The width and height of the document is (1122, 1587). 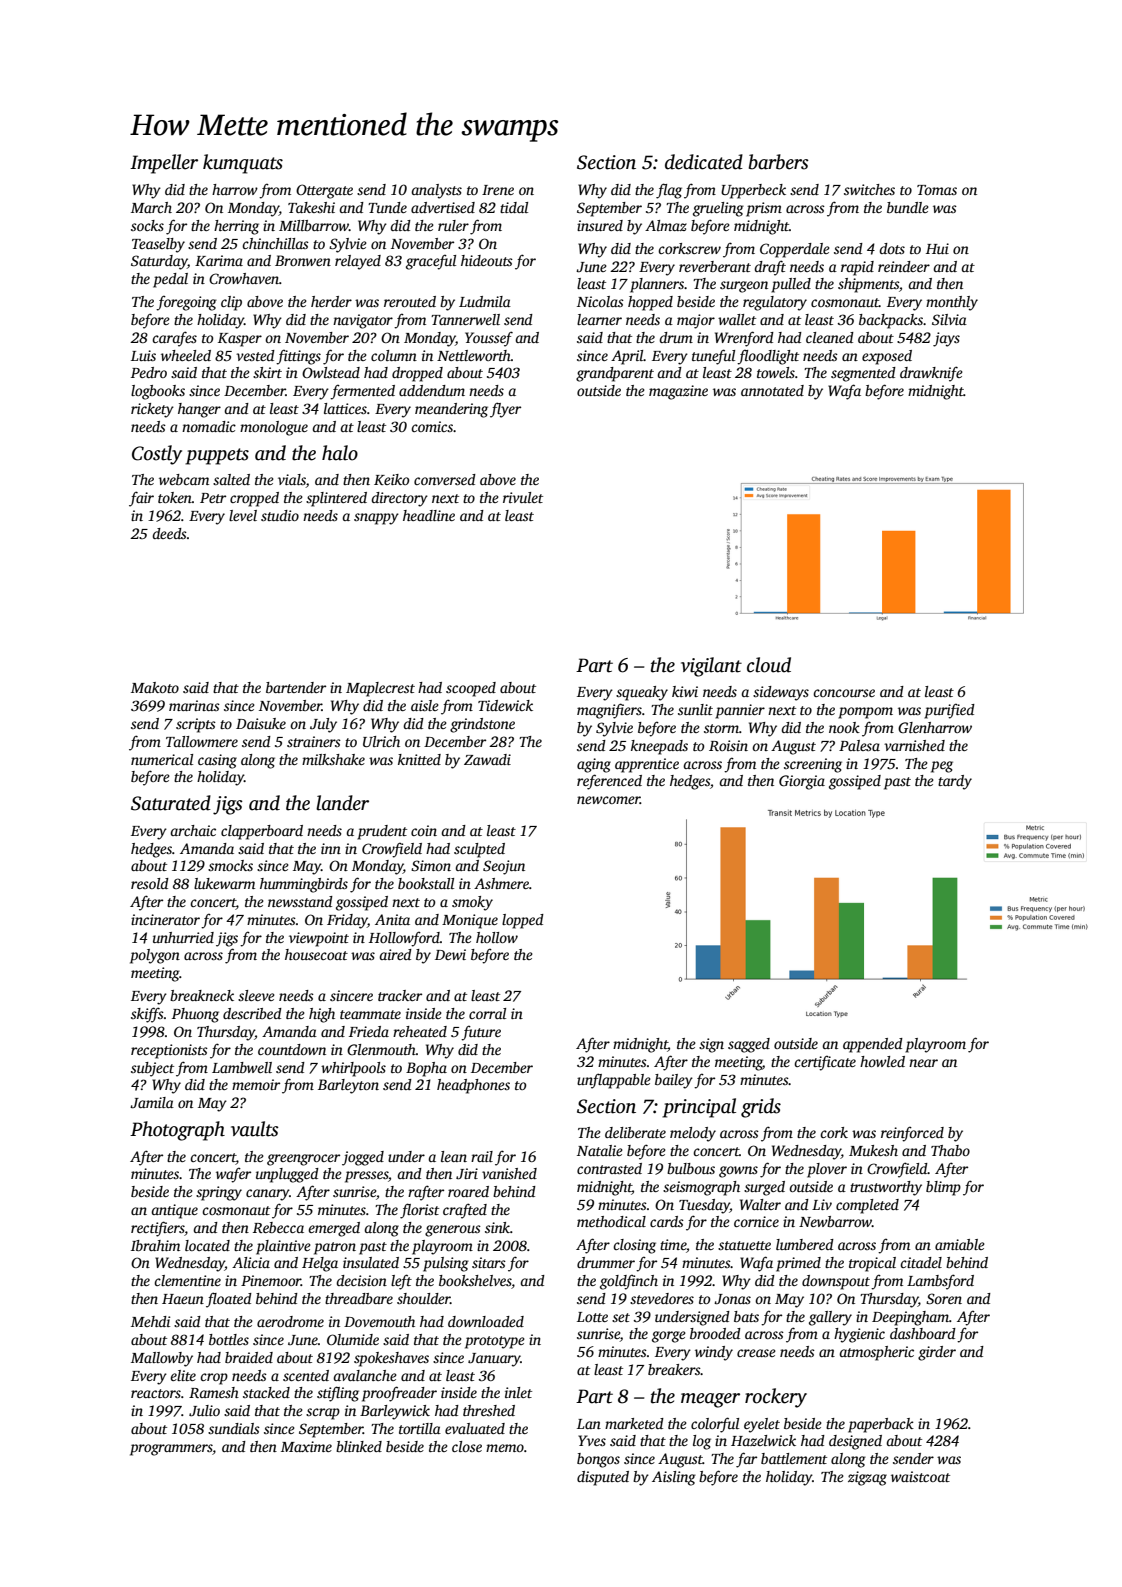 What do you see at coordinates (243, 164) in the document?
I see `kumquats` at bounding box center [243, 164].
